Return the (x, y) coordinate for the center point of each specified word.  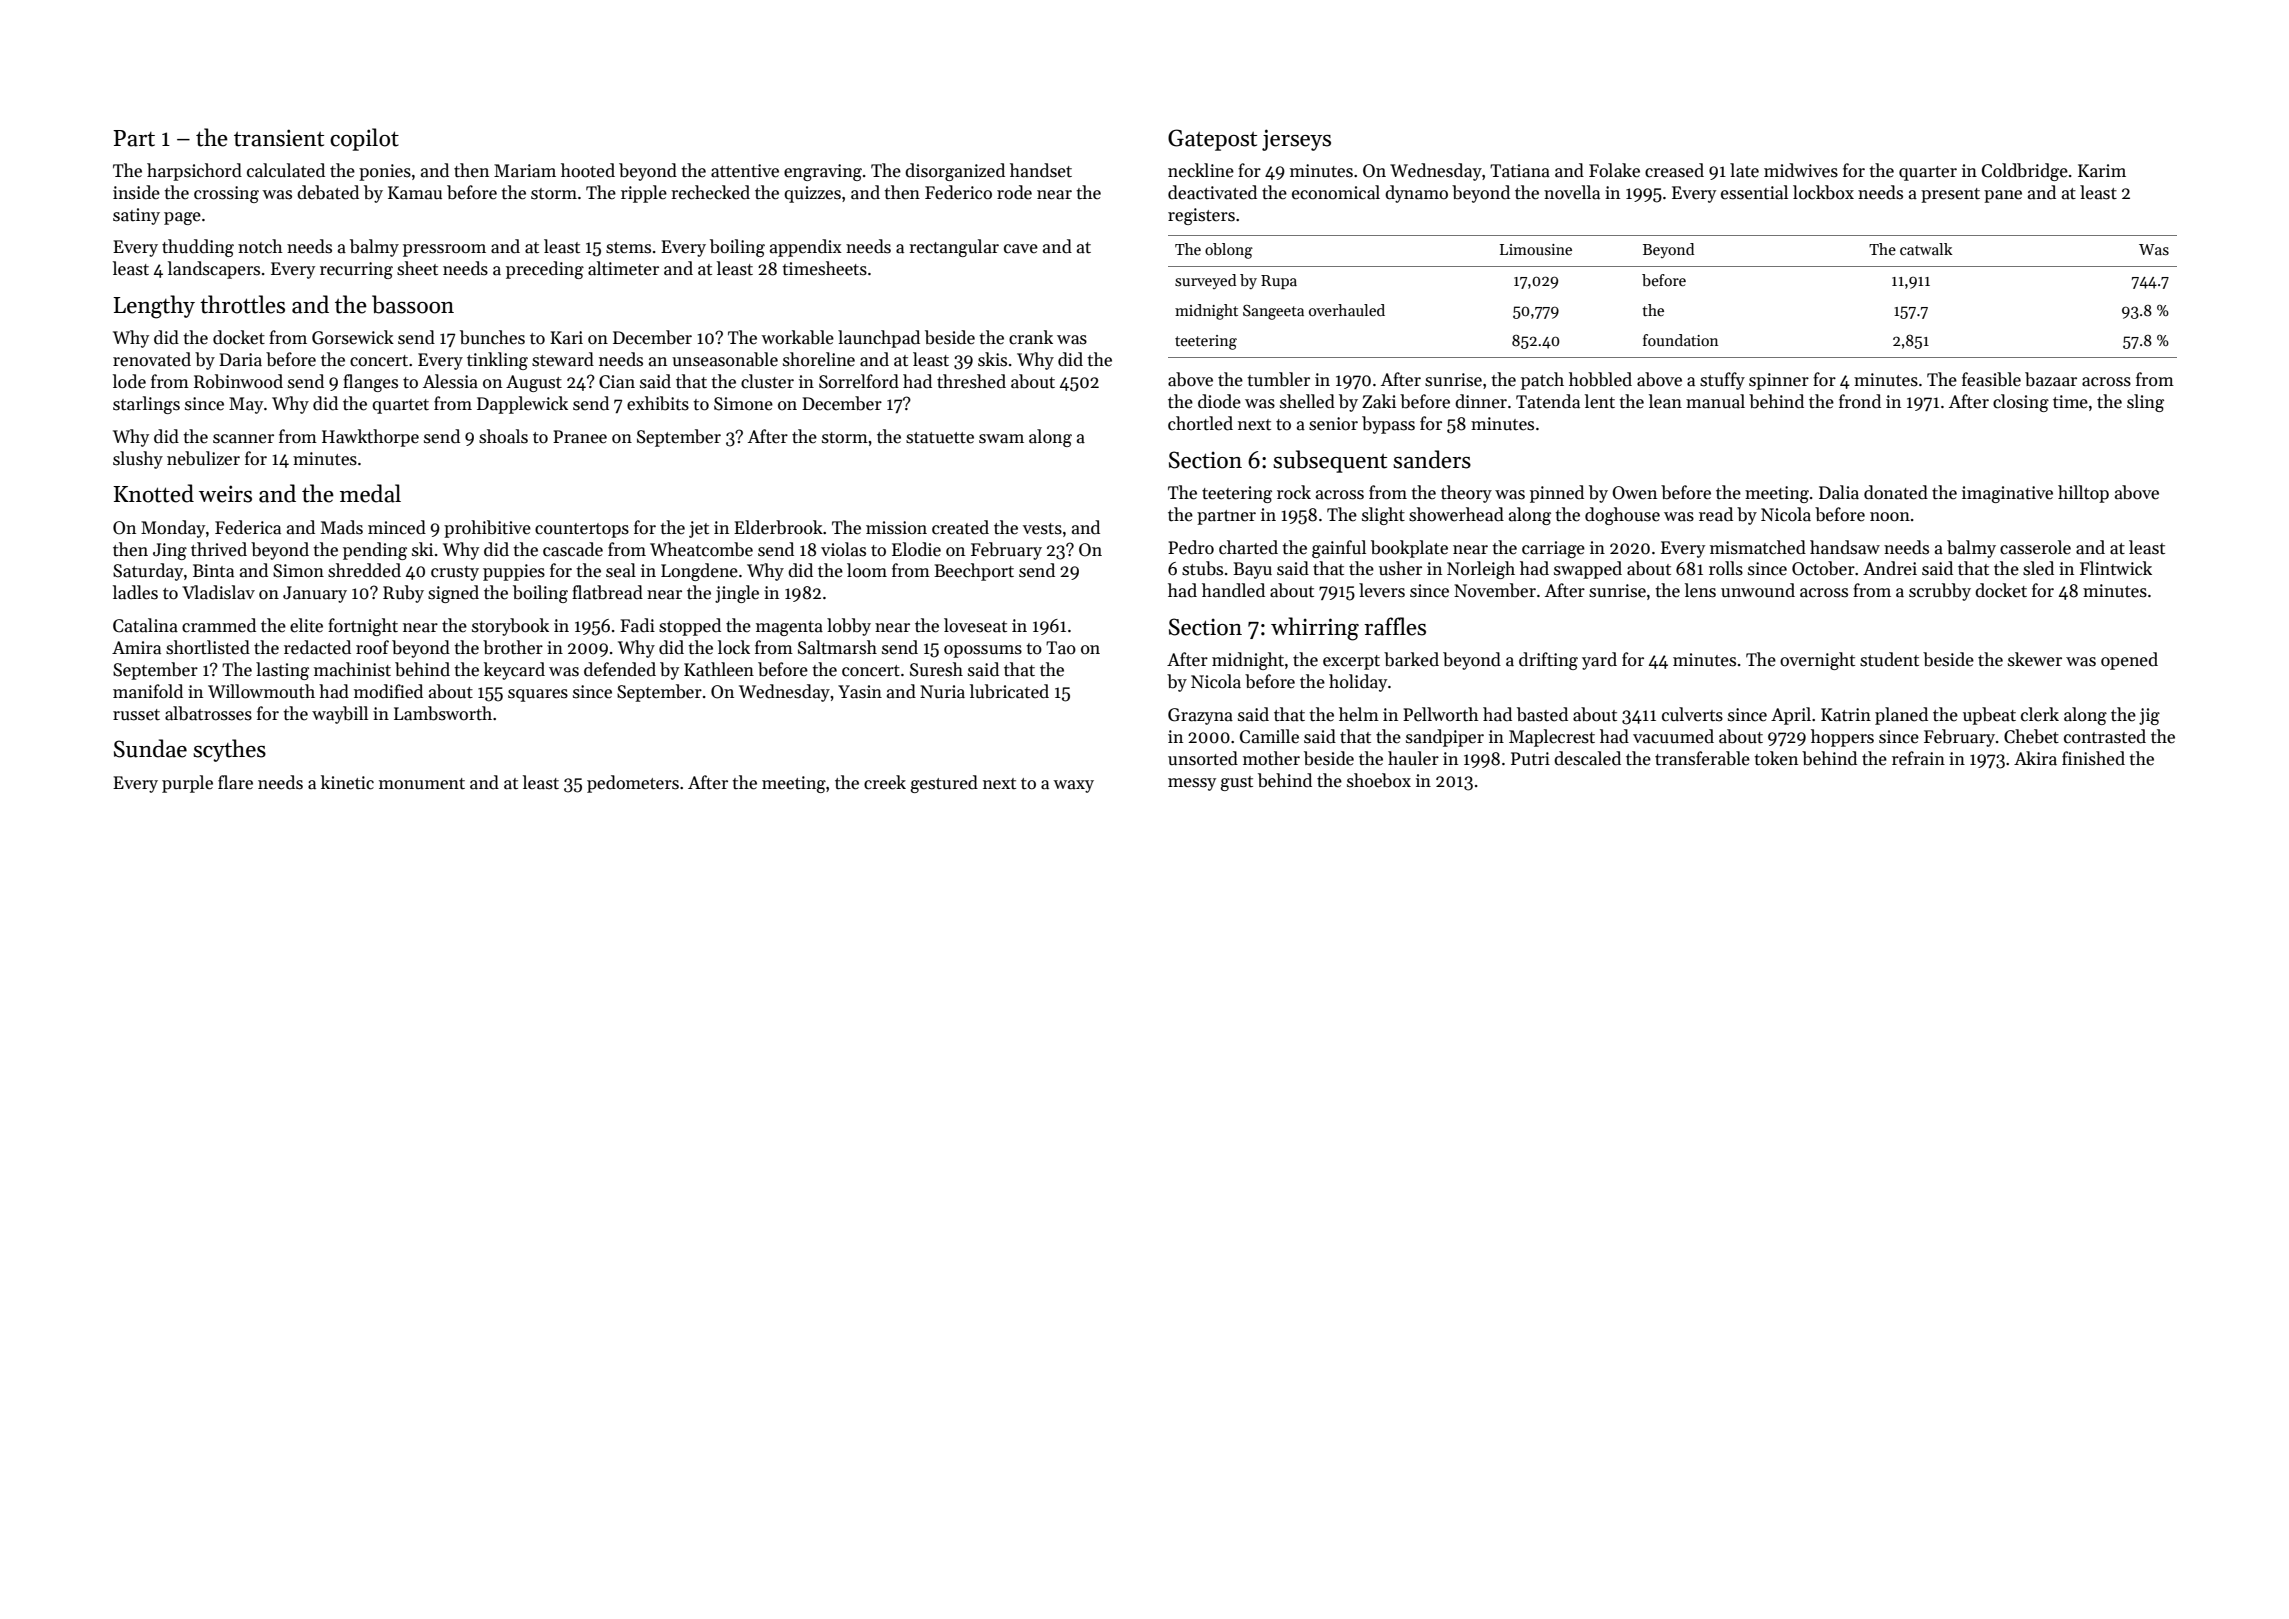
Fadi (637, 625)
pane (2003, 196)
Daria (240, 360)
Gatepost (1212, 140)
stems (628, 248)
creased (1674, 170)
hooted (588, 170)
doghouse (1622, 516)
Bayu (1252, 570)
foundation (1680, 340)
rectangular (954, 248)
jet (699, 529)
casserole (2035, 547)
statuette (940, 438)
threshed (971, 381)
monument (422, 784)
